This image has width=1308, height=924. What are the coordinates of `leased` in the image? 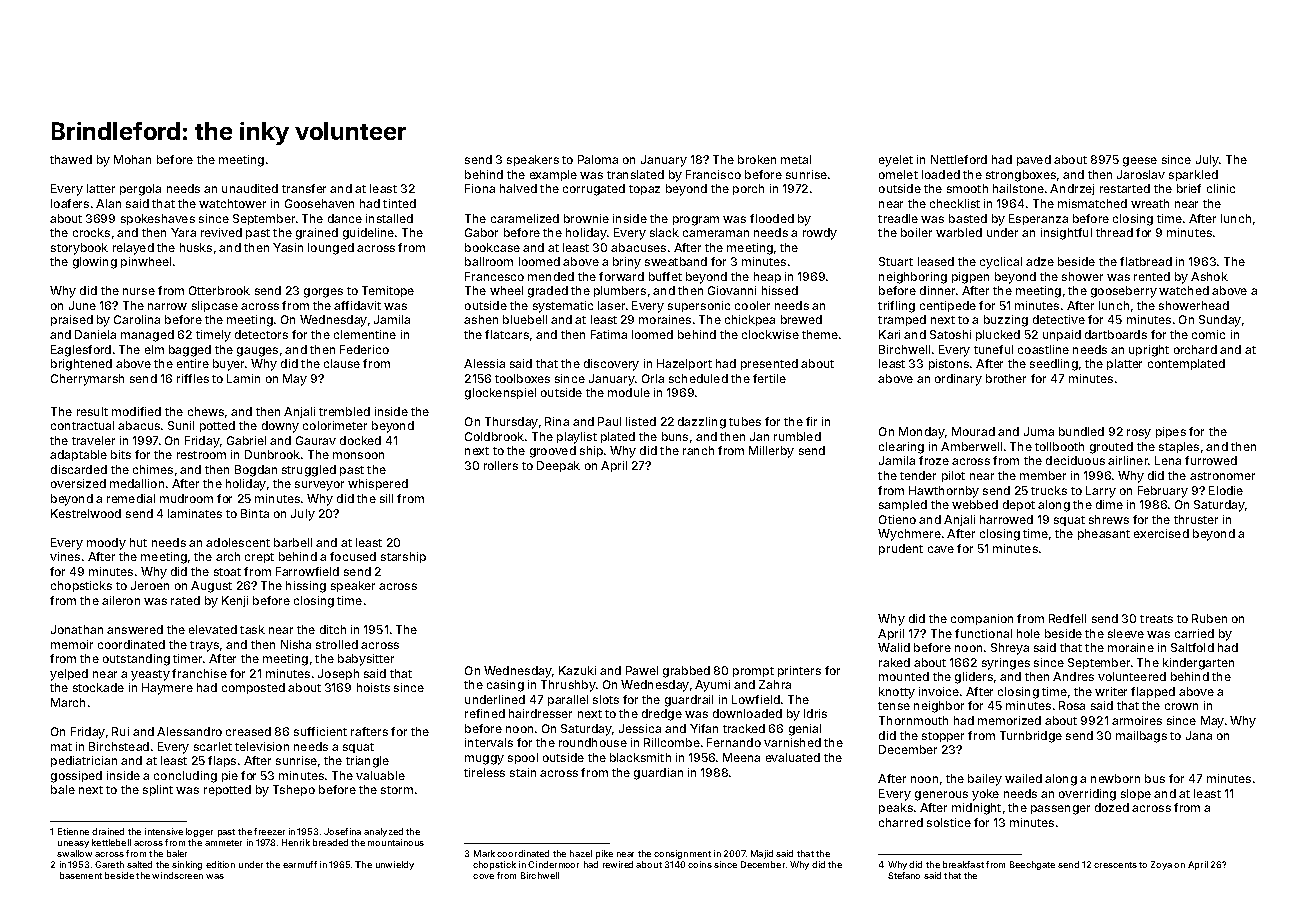 It's located at (936, 261).
